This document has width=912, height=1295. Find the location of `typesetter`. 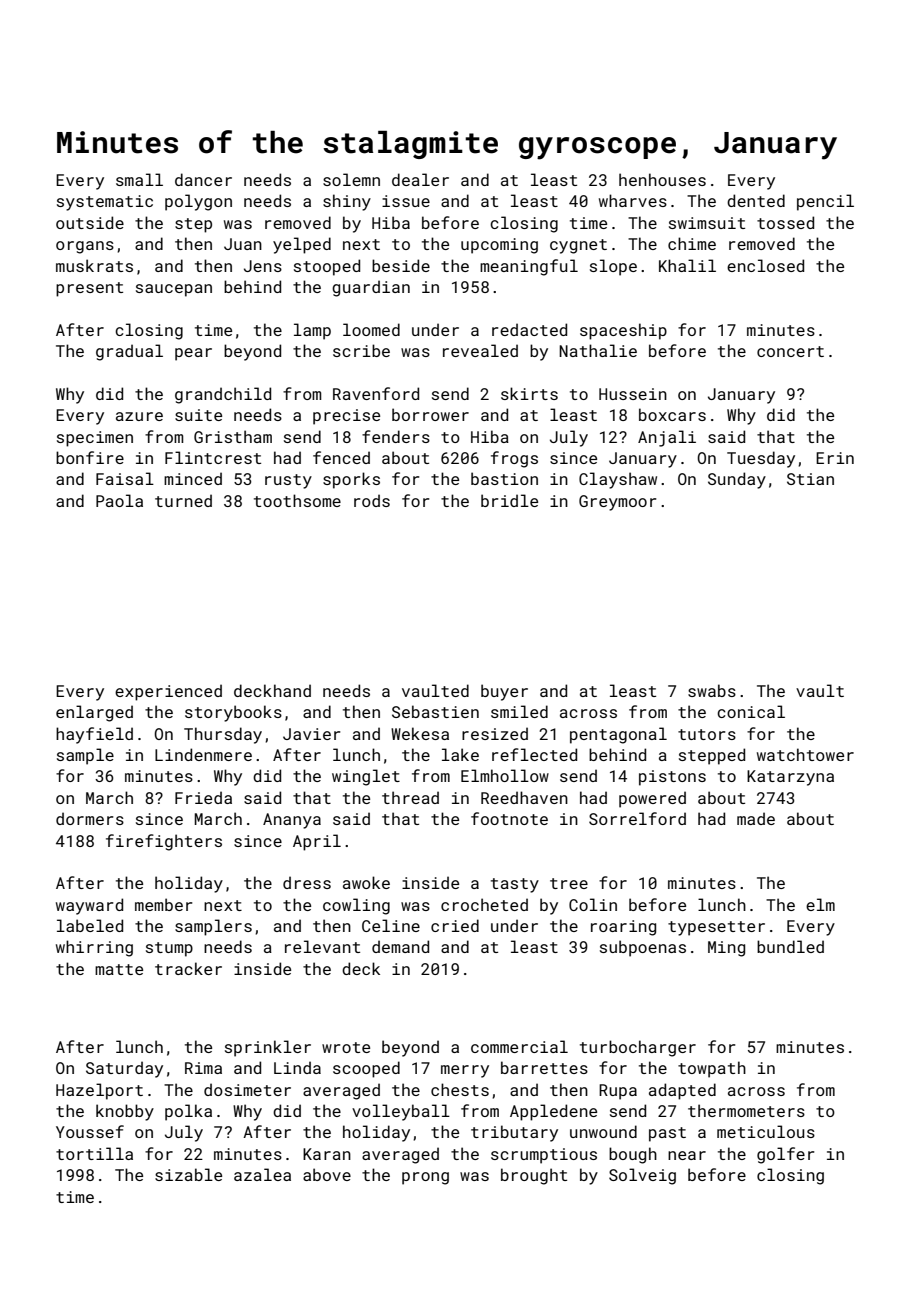

typesetter is located at coordinates (716, 928).
